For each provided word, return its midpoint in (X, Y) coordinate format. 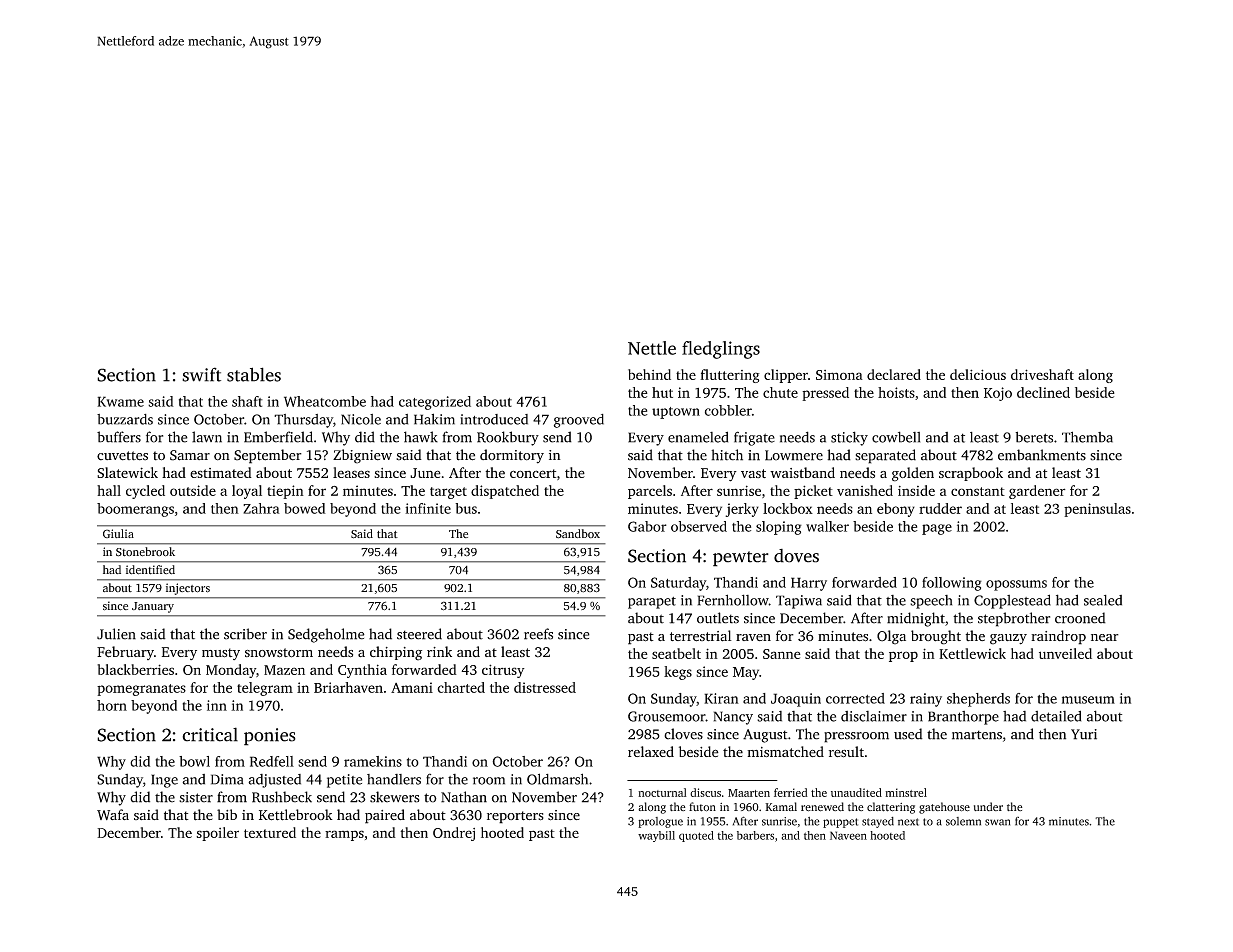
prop (903, 656)
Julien (116, 634)
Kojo (998, 394)
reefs (538, 634)
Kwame (120, 401)
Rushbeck (282, 797)
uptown (676, 413)
